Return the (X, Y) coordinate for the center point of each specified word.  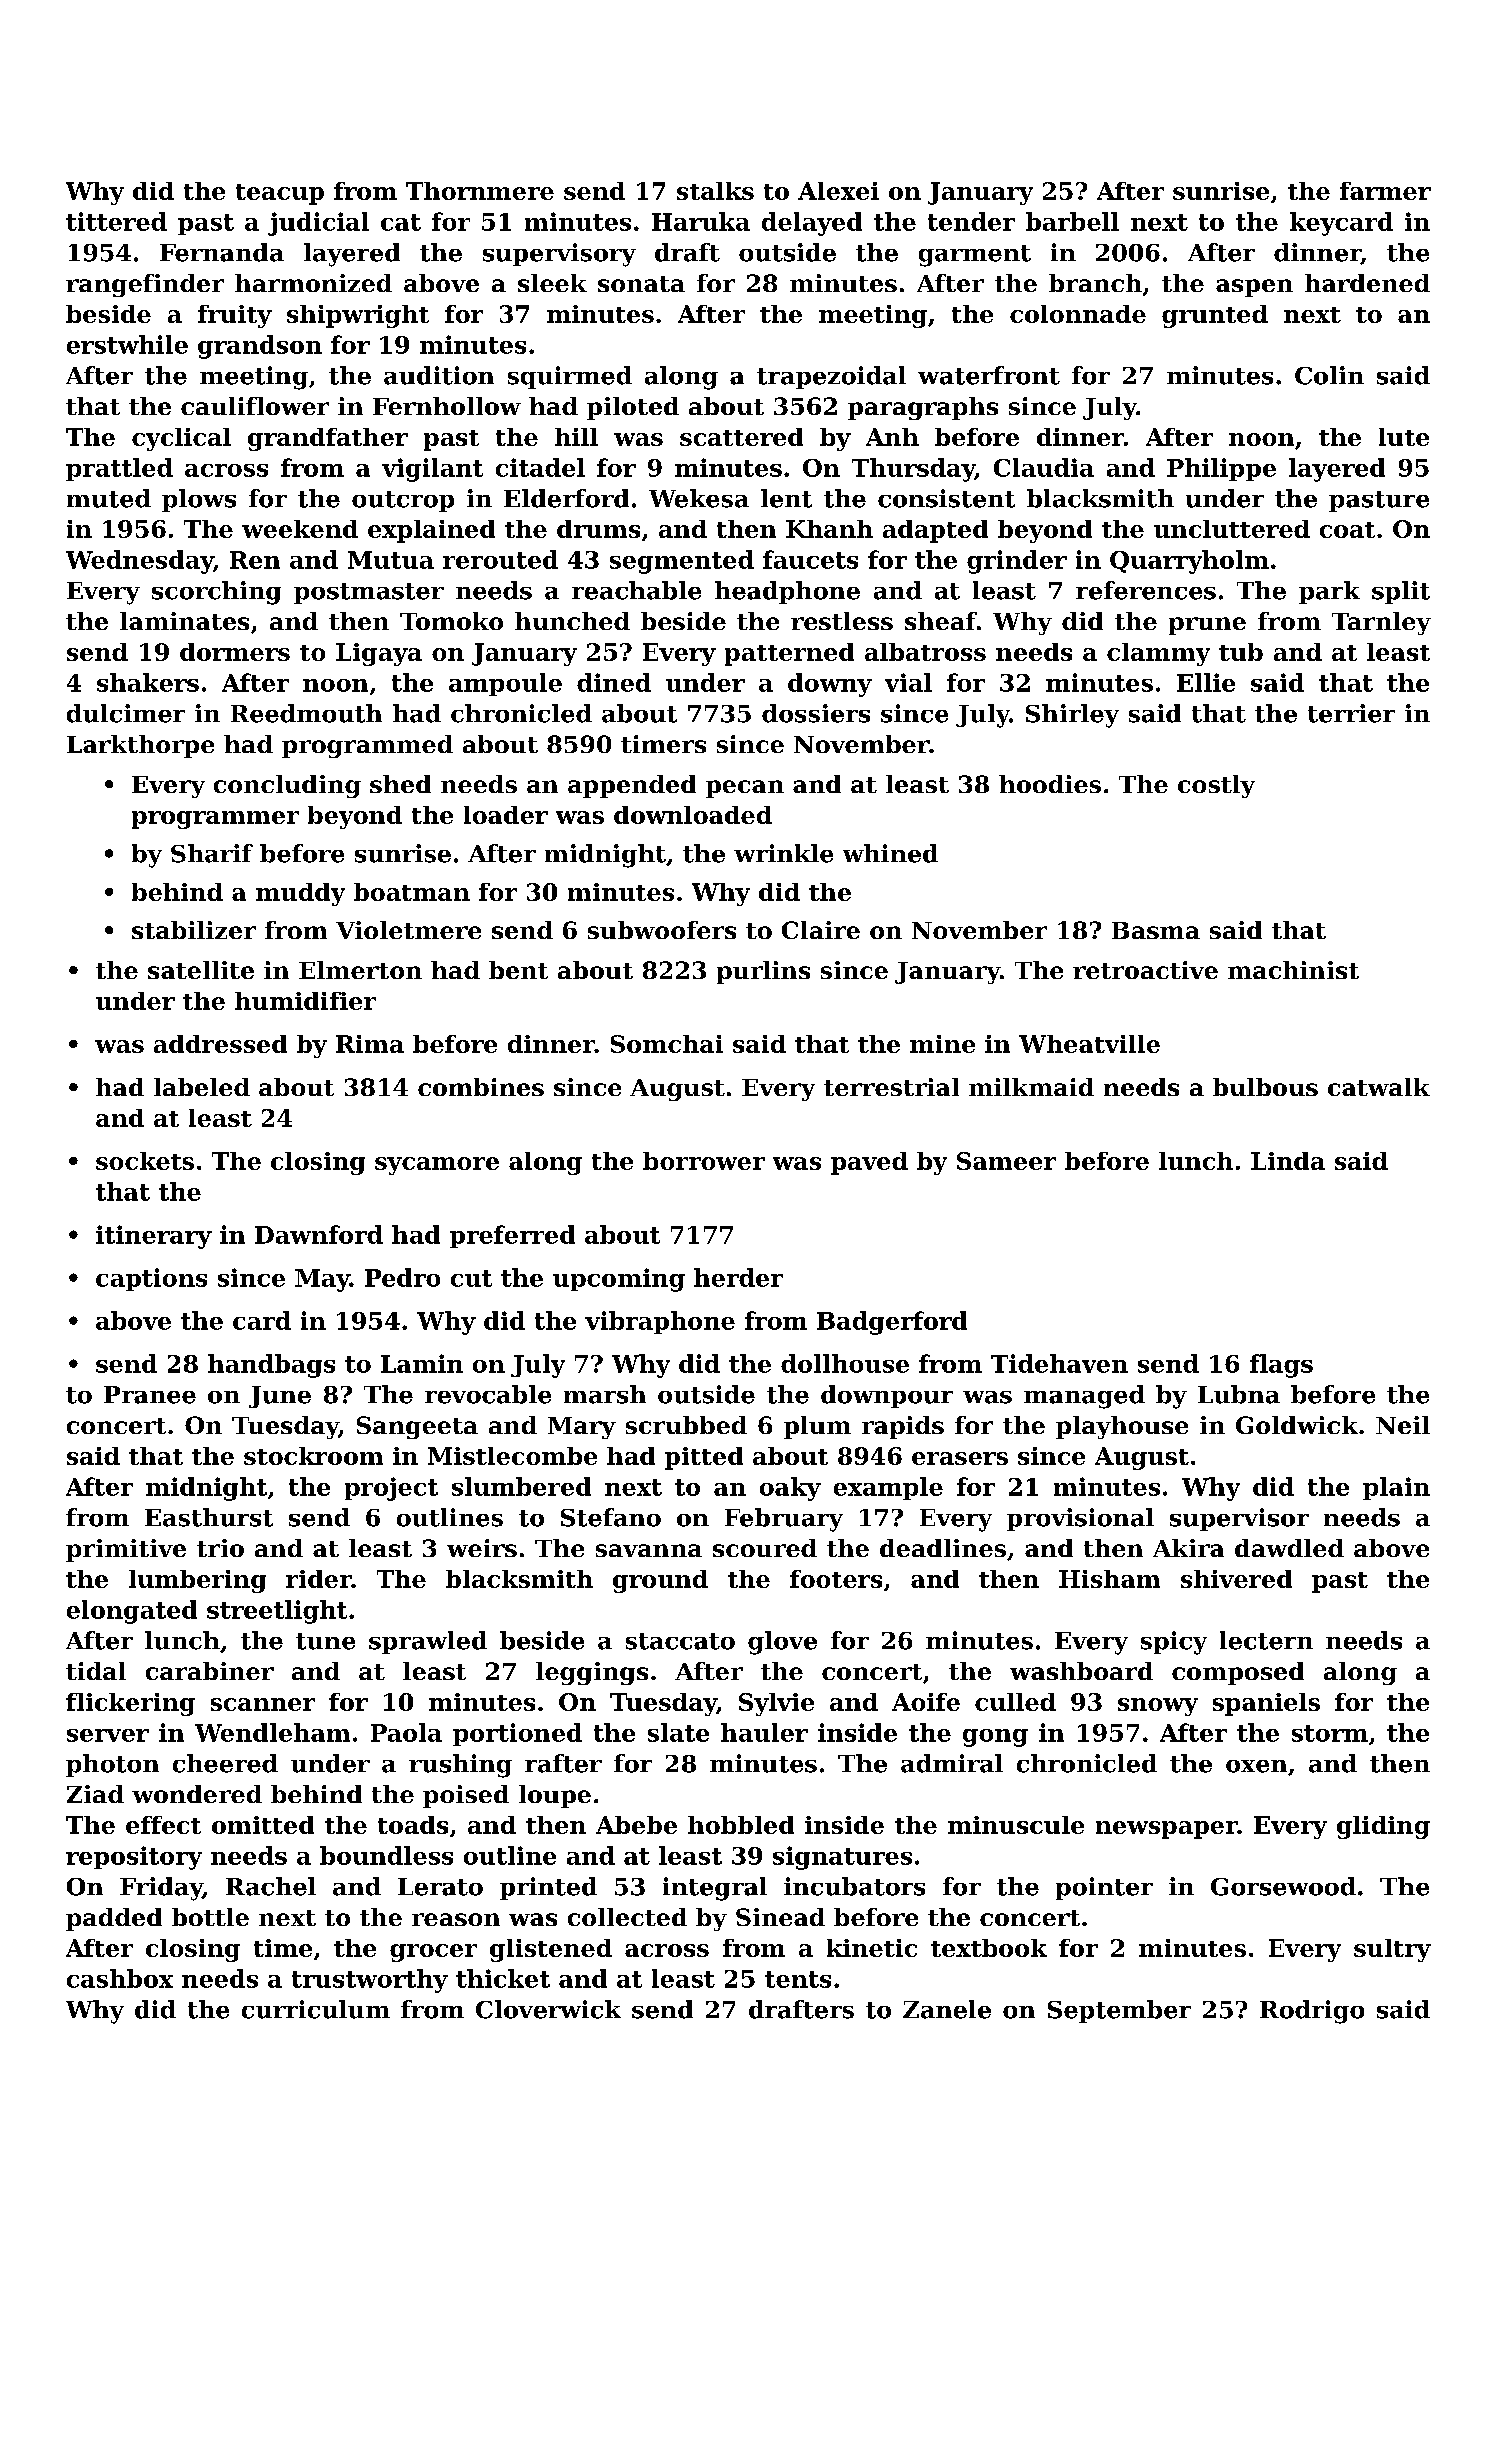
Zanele (947, 2009)
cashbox (120, 1978)
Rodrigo (1312, 2012)
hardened (1367, 283)
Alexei (838, 191)
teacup (280, 194)
